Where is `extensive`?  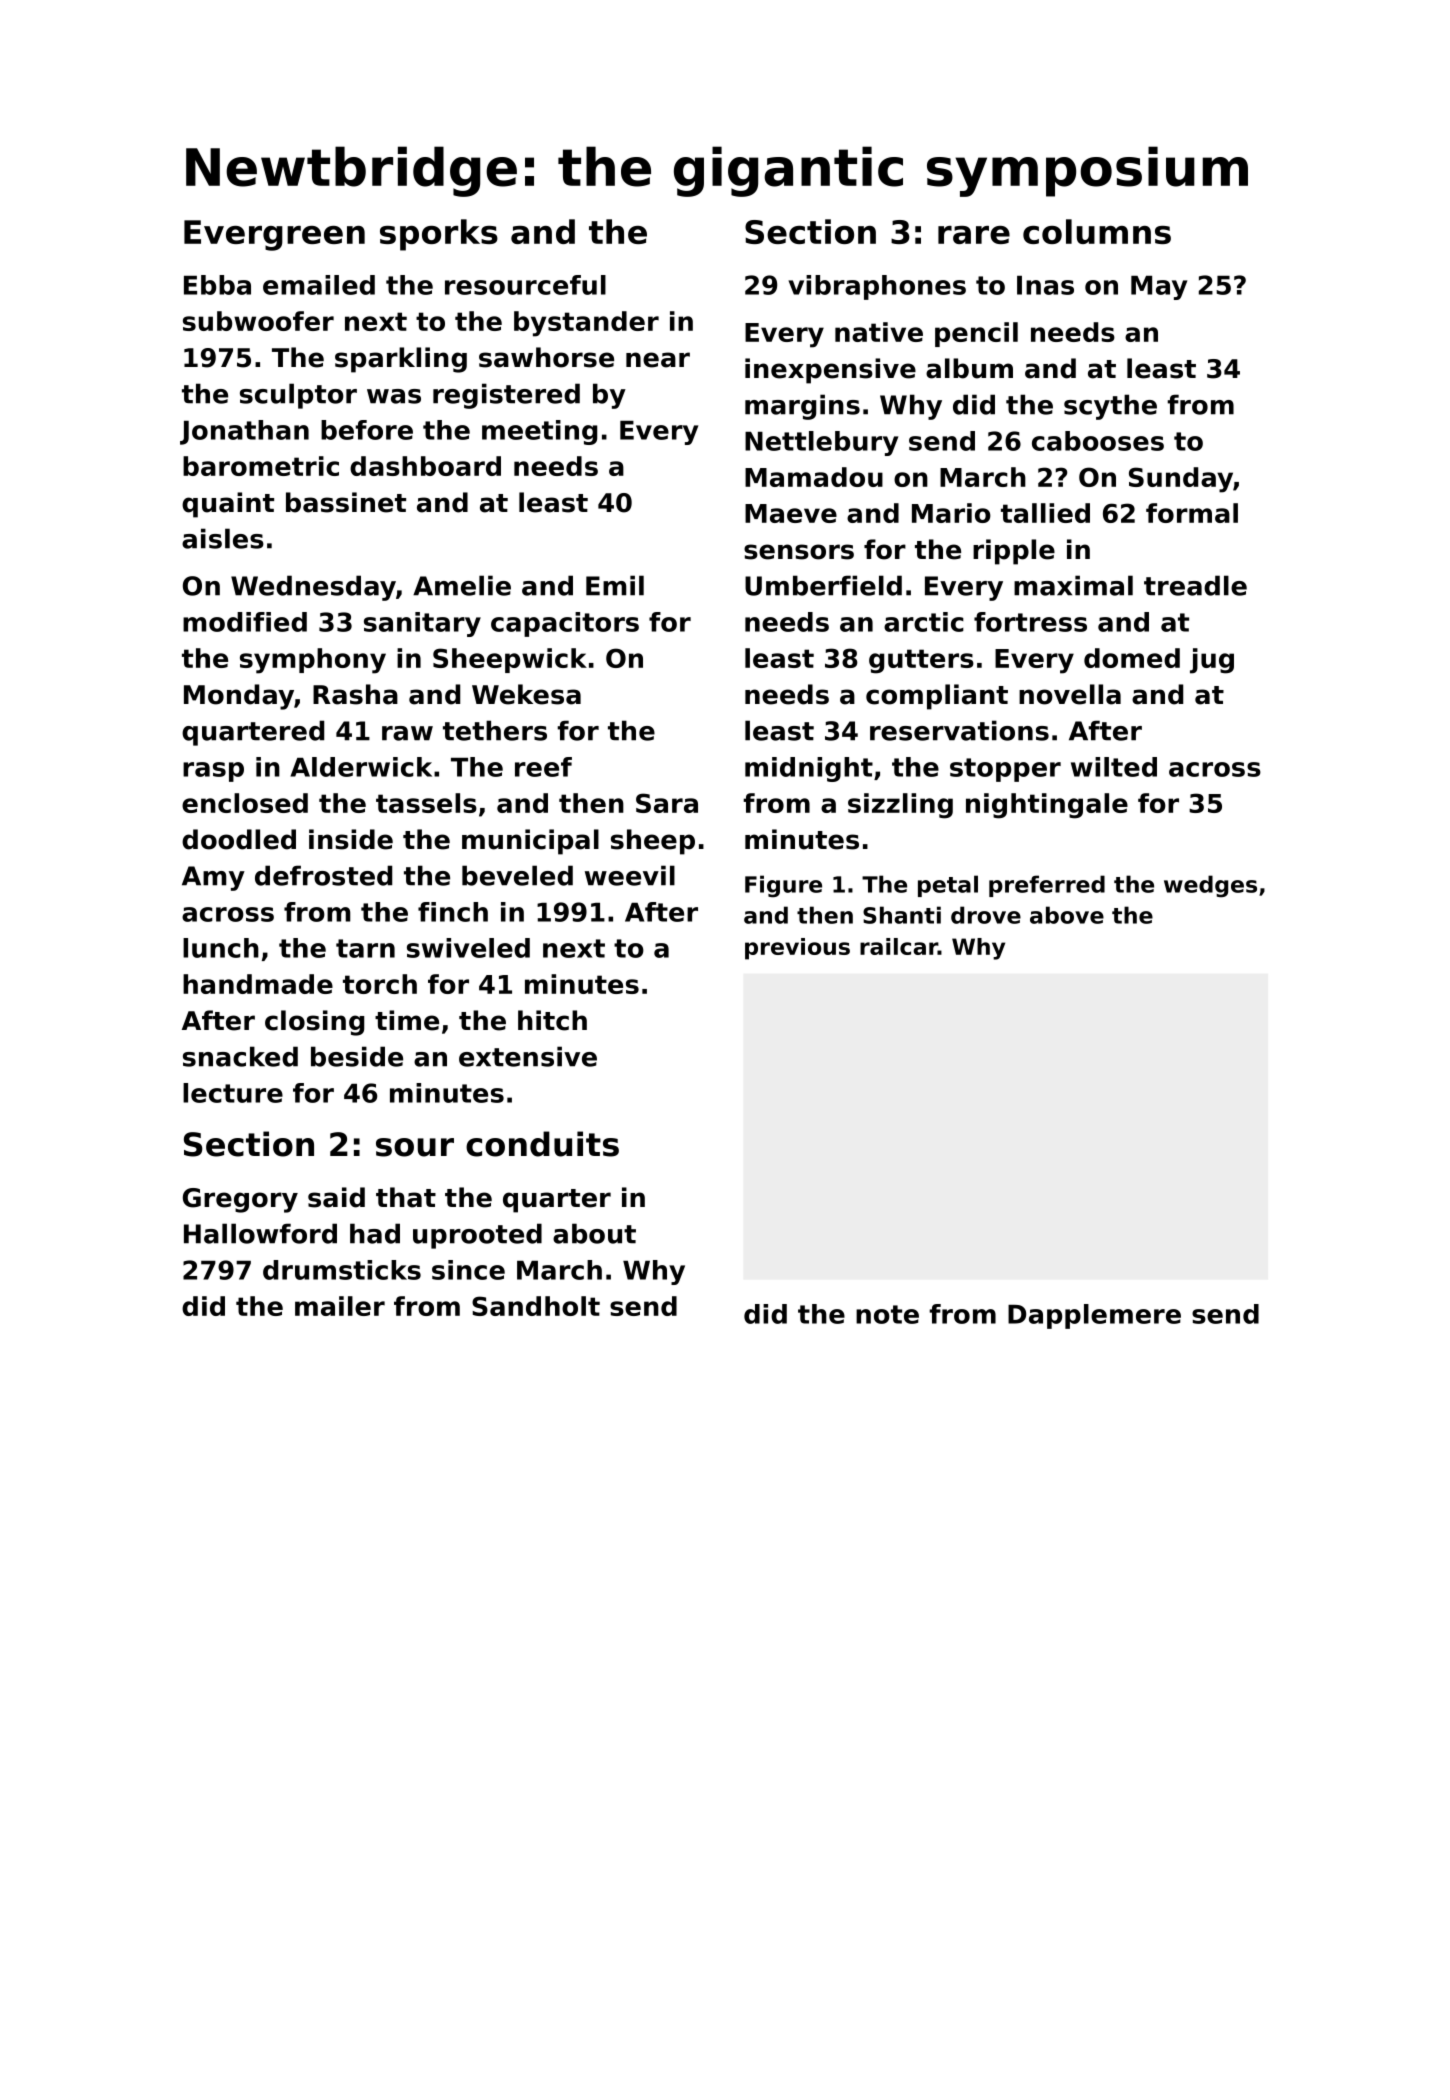 extensive is located at coordinates (528, 1056).
